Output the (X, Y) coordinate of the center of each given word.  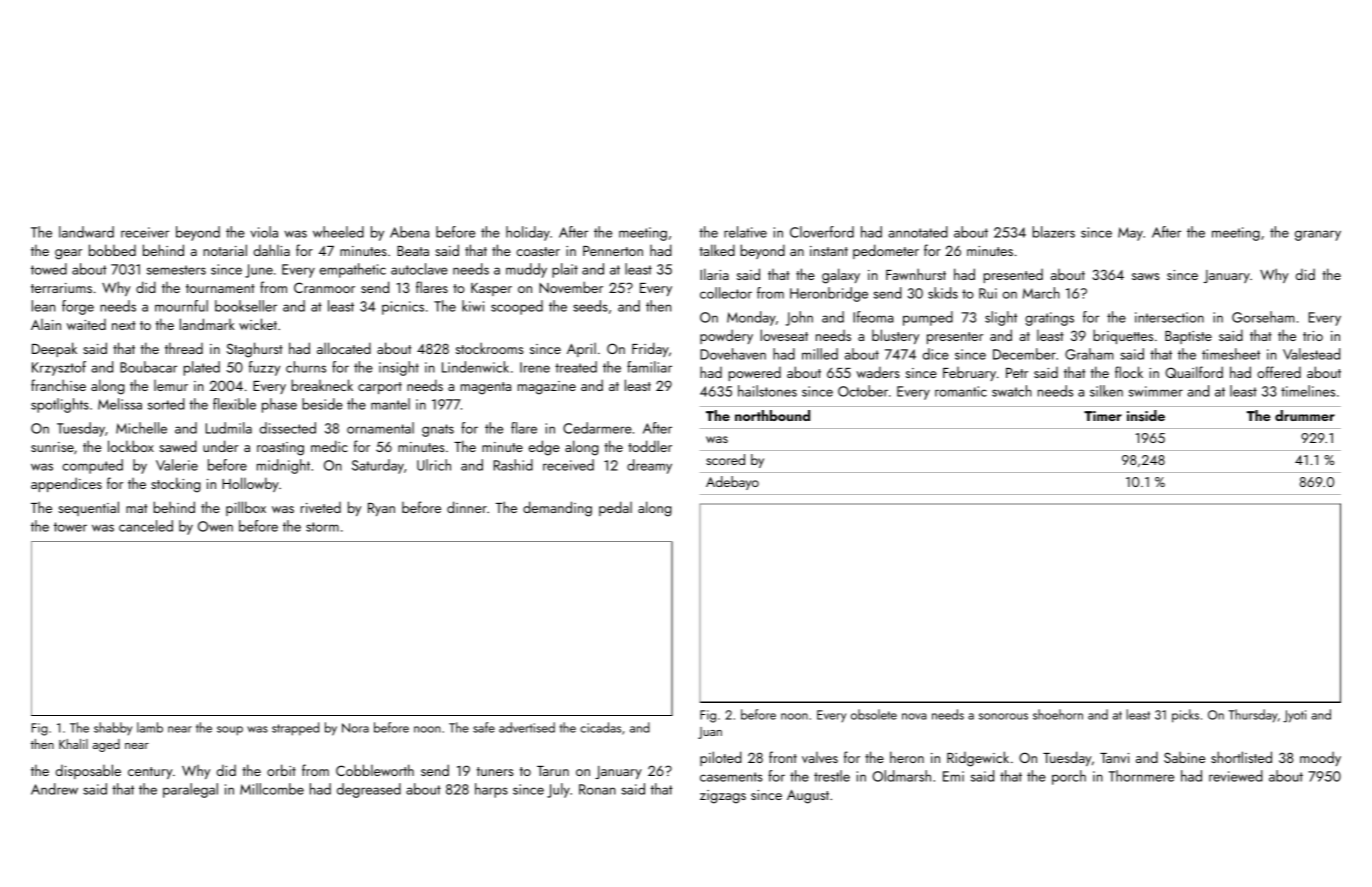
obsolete (874, 714)
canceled (146, 526)
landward (86, 232)
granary (1318, 235)
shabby (113, 729)
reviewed (1236, 776)
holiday (528, 233)
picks (1185, 716)
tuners (495, 771)
